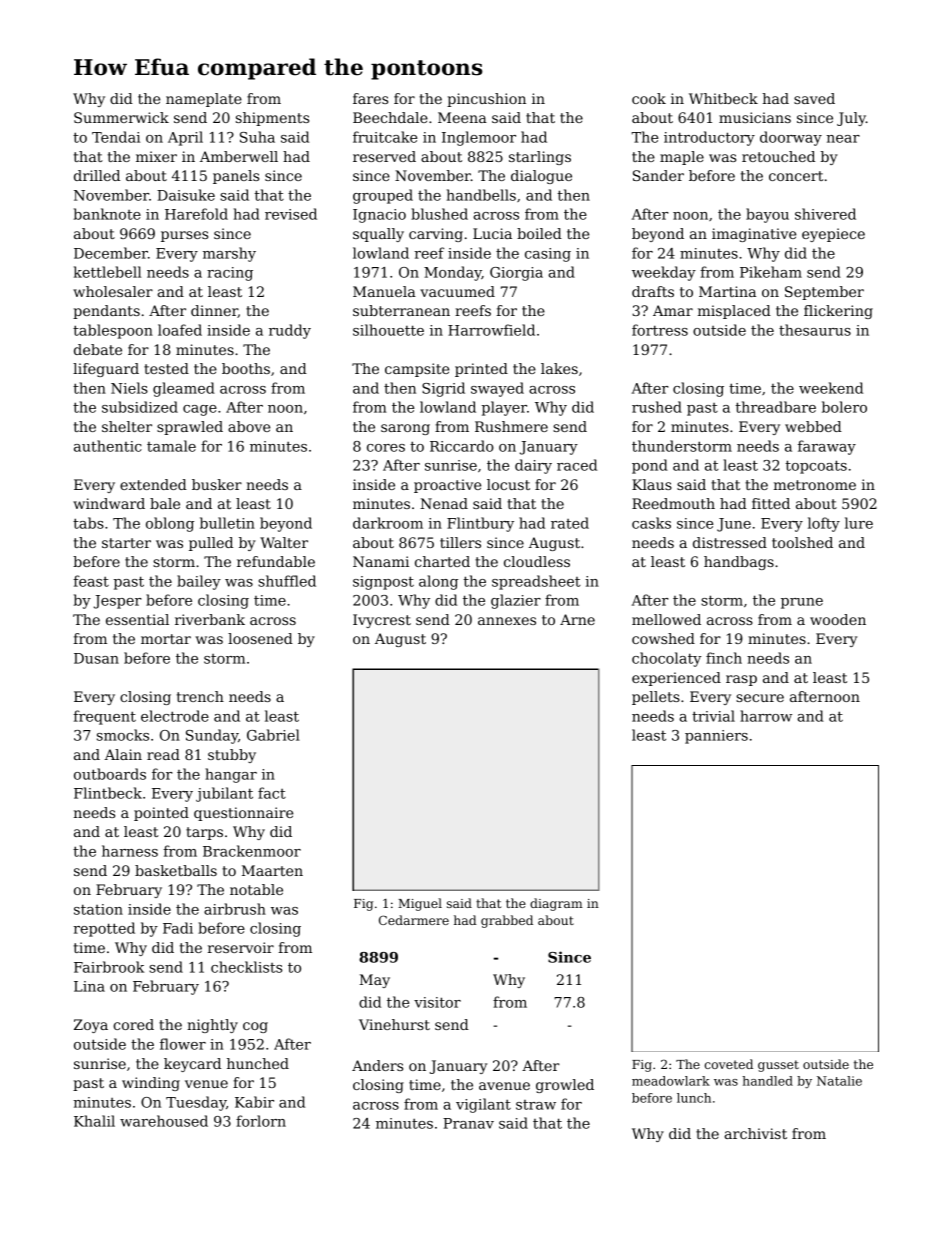 The height and width of the screenshot is (1233, 952). Describe the element at coordinates (556, 904) in the screenshot. I see `diagram` at that location.
